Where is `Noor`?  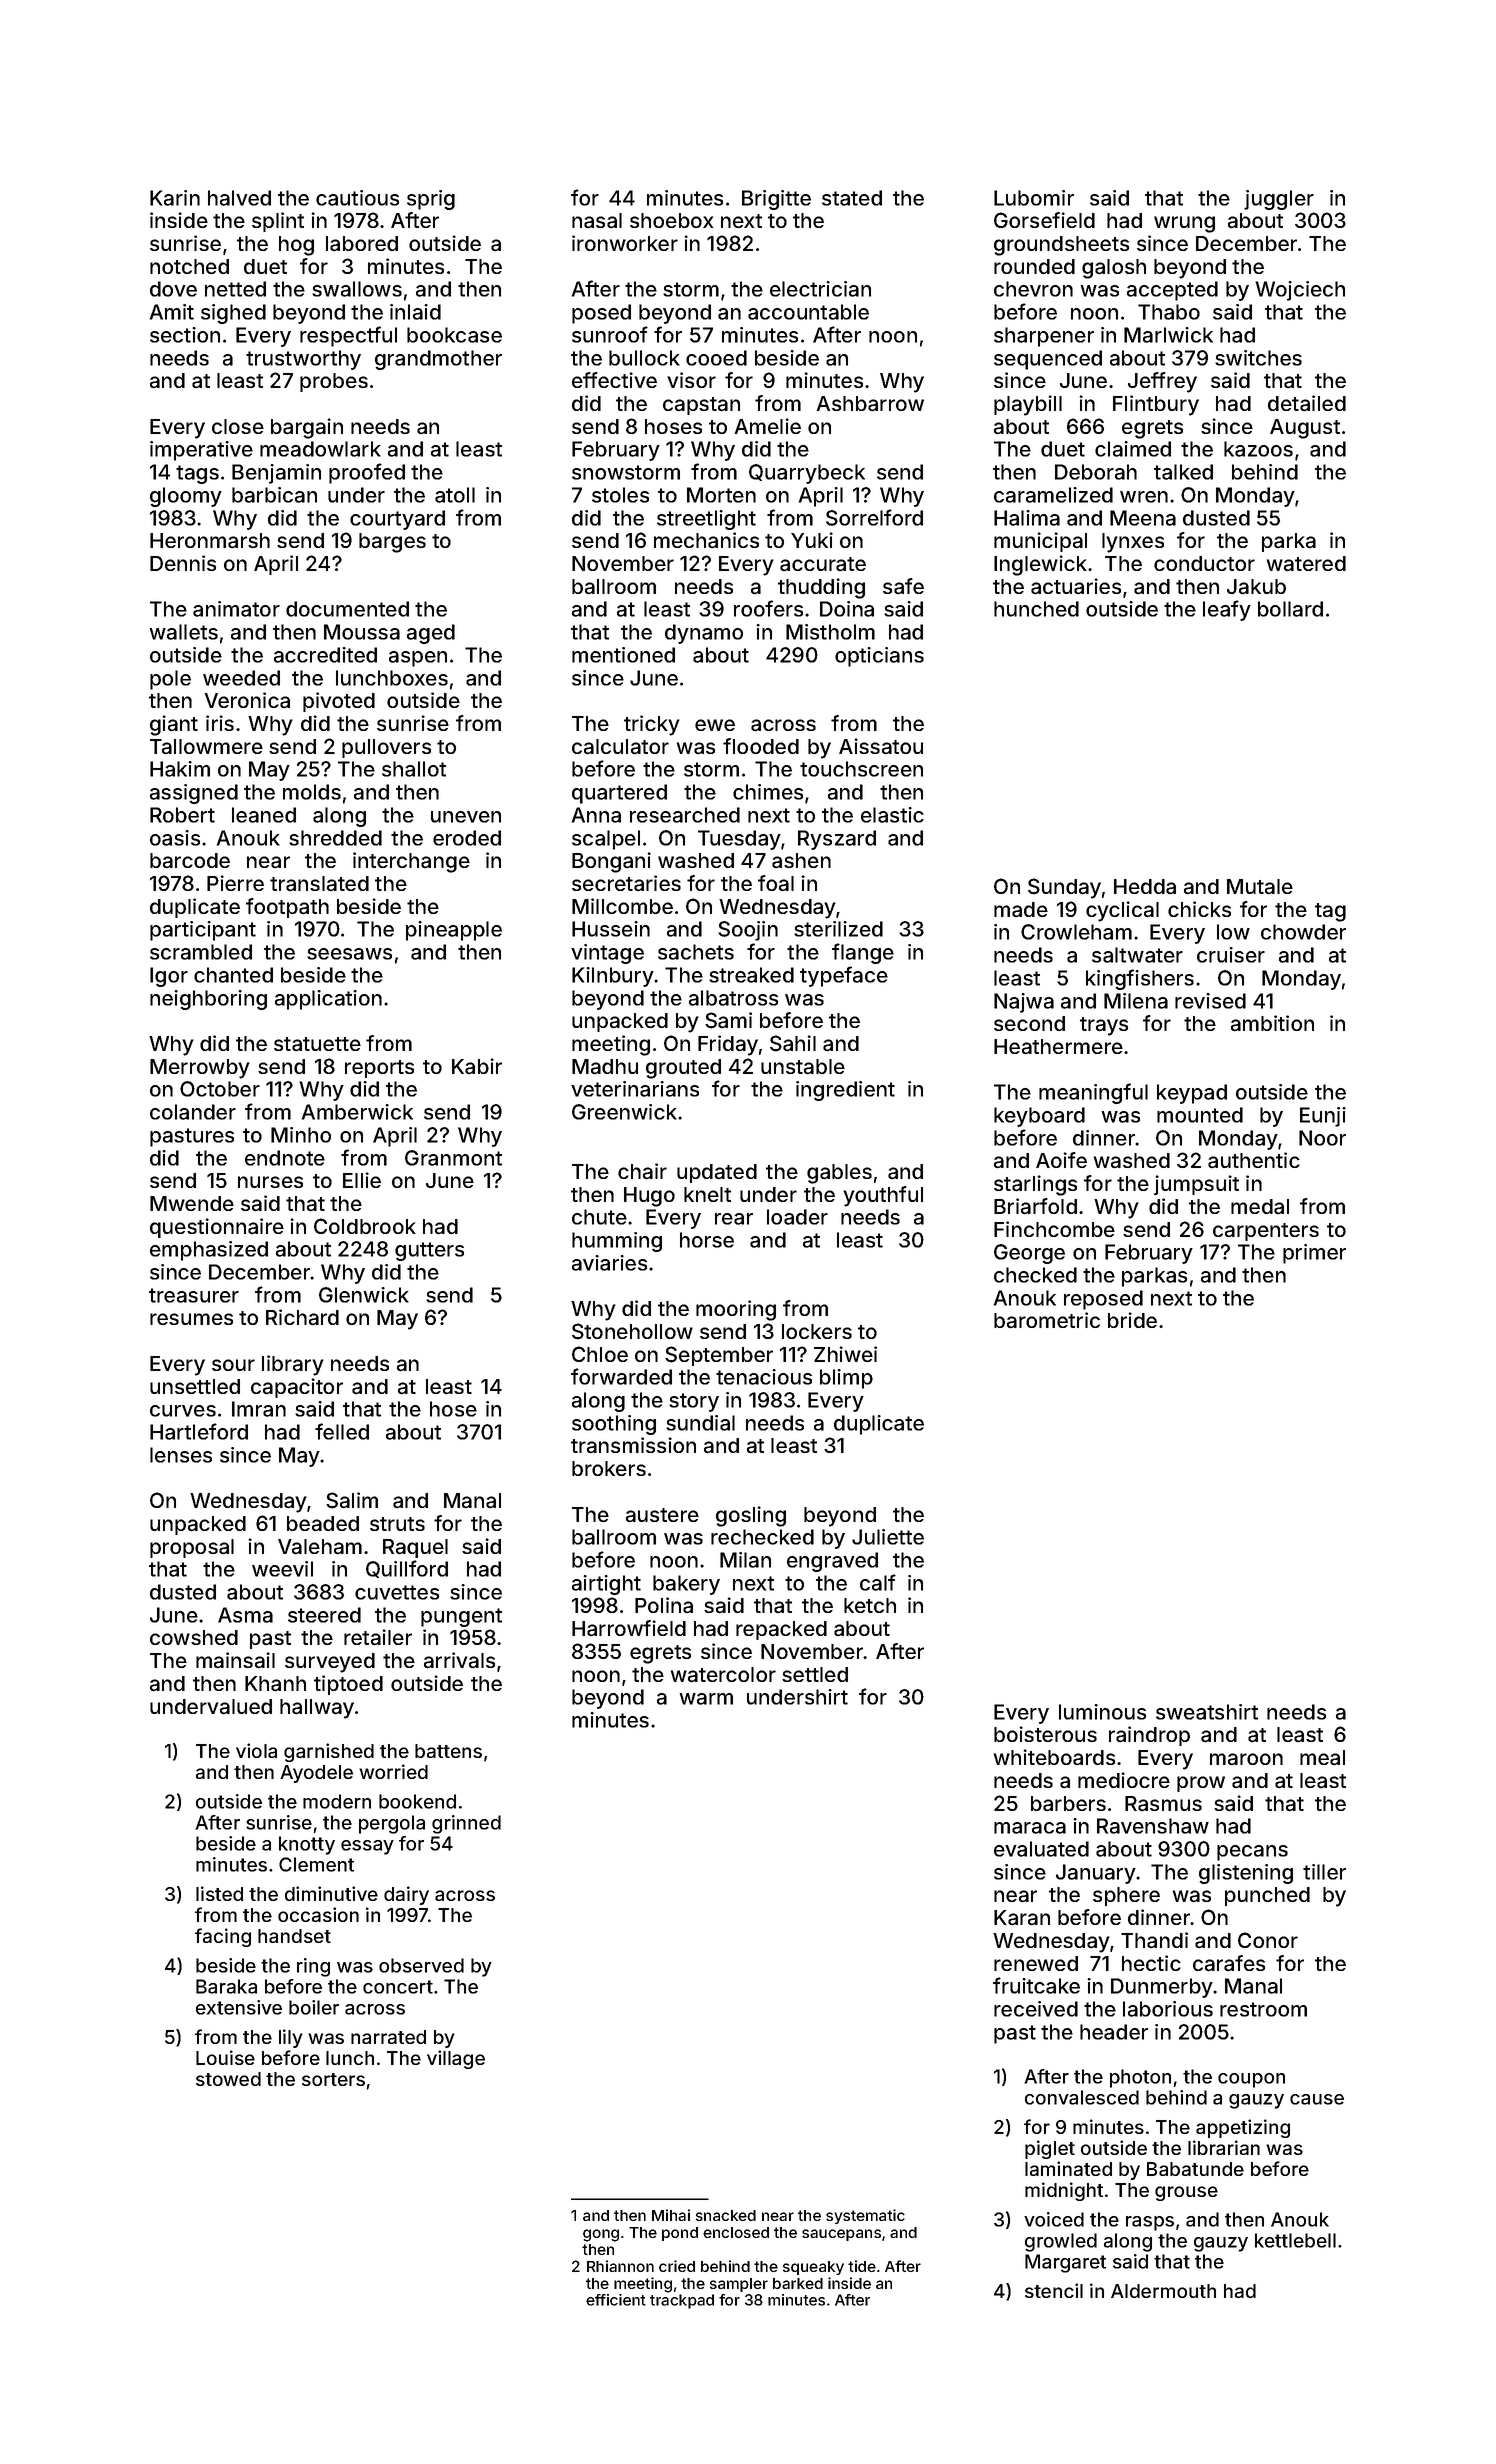
Noor is located at coordinates (1322, 1138).
